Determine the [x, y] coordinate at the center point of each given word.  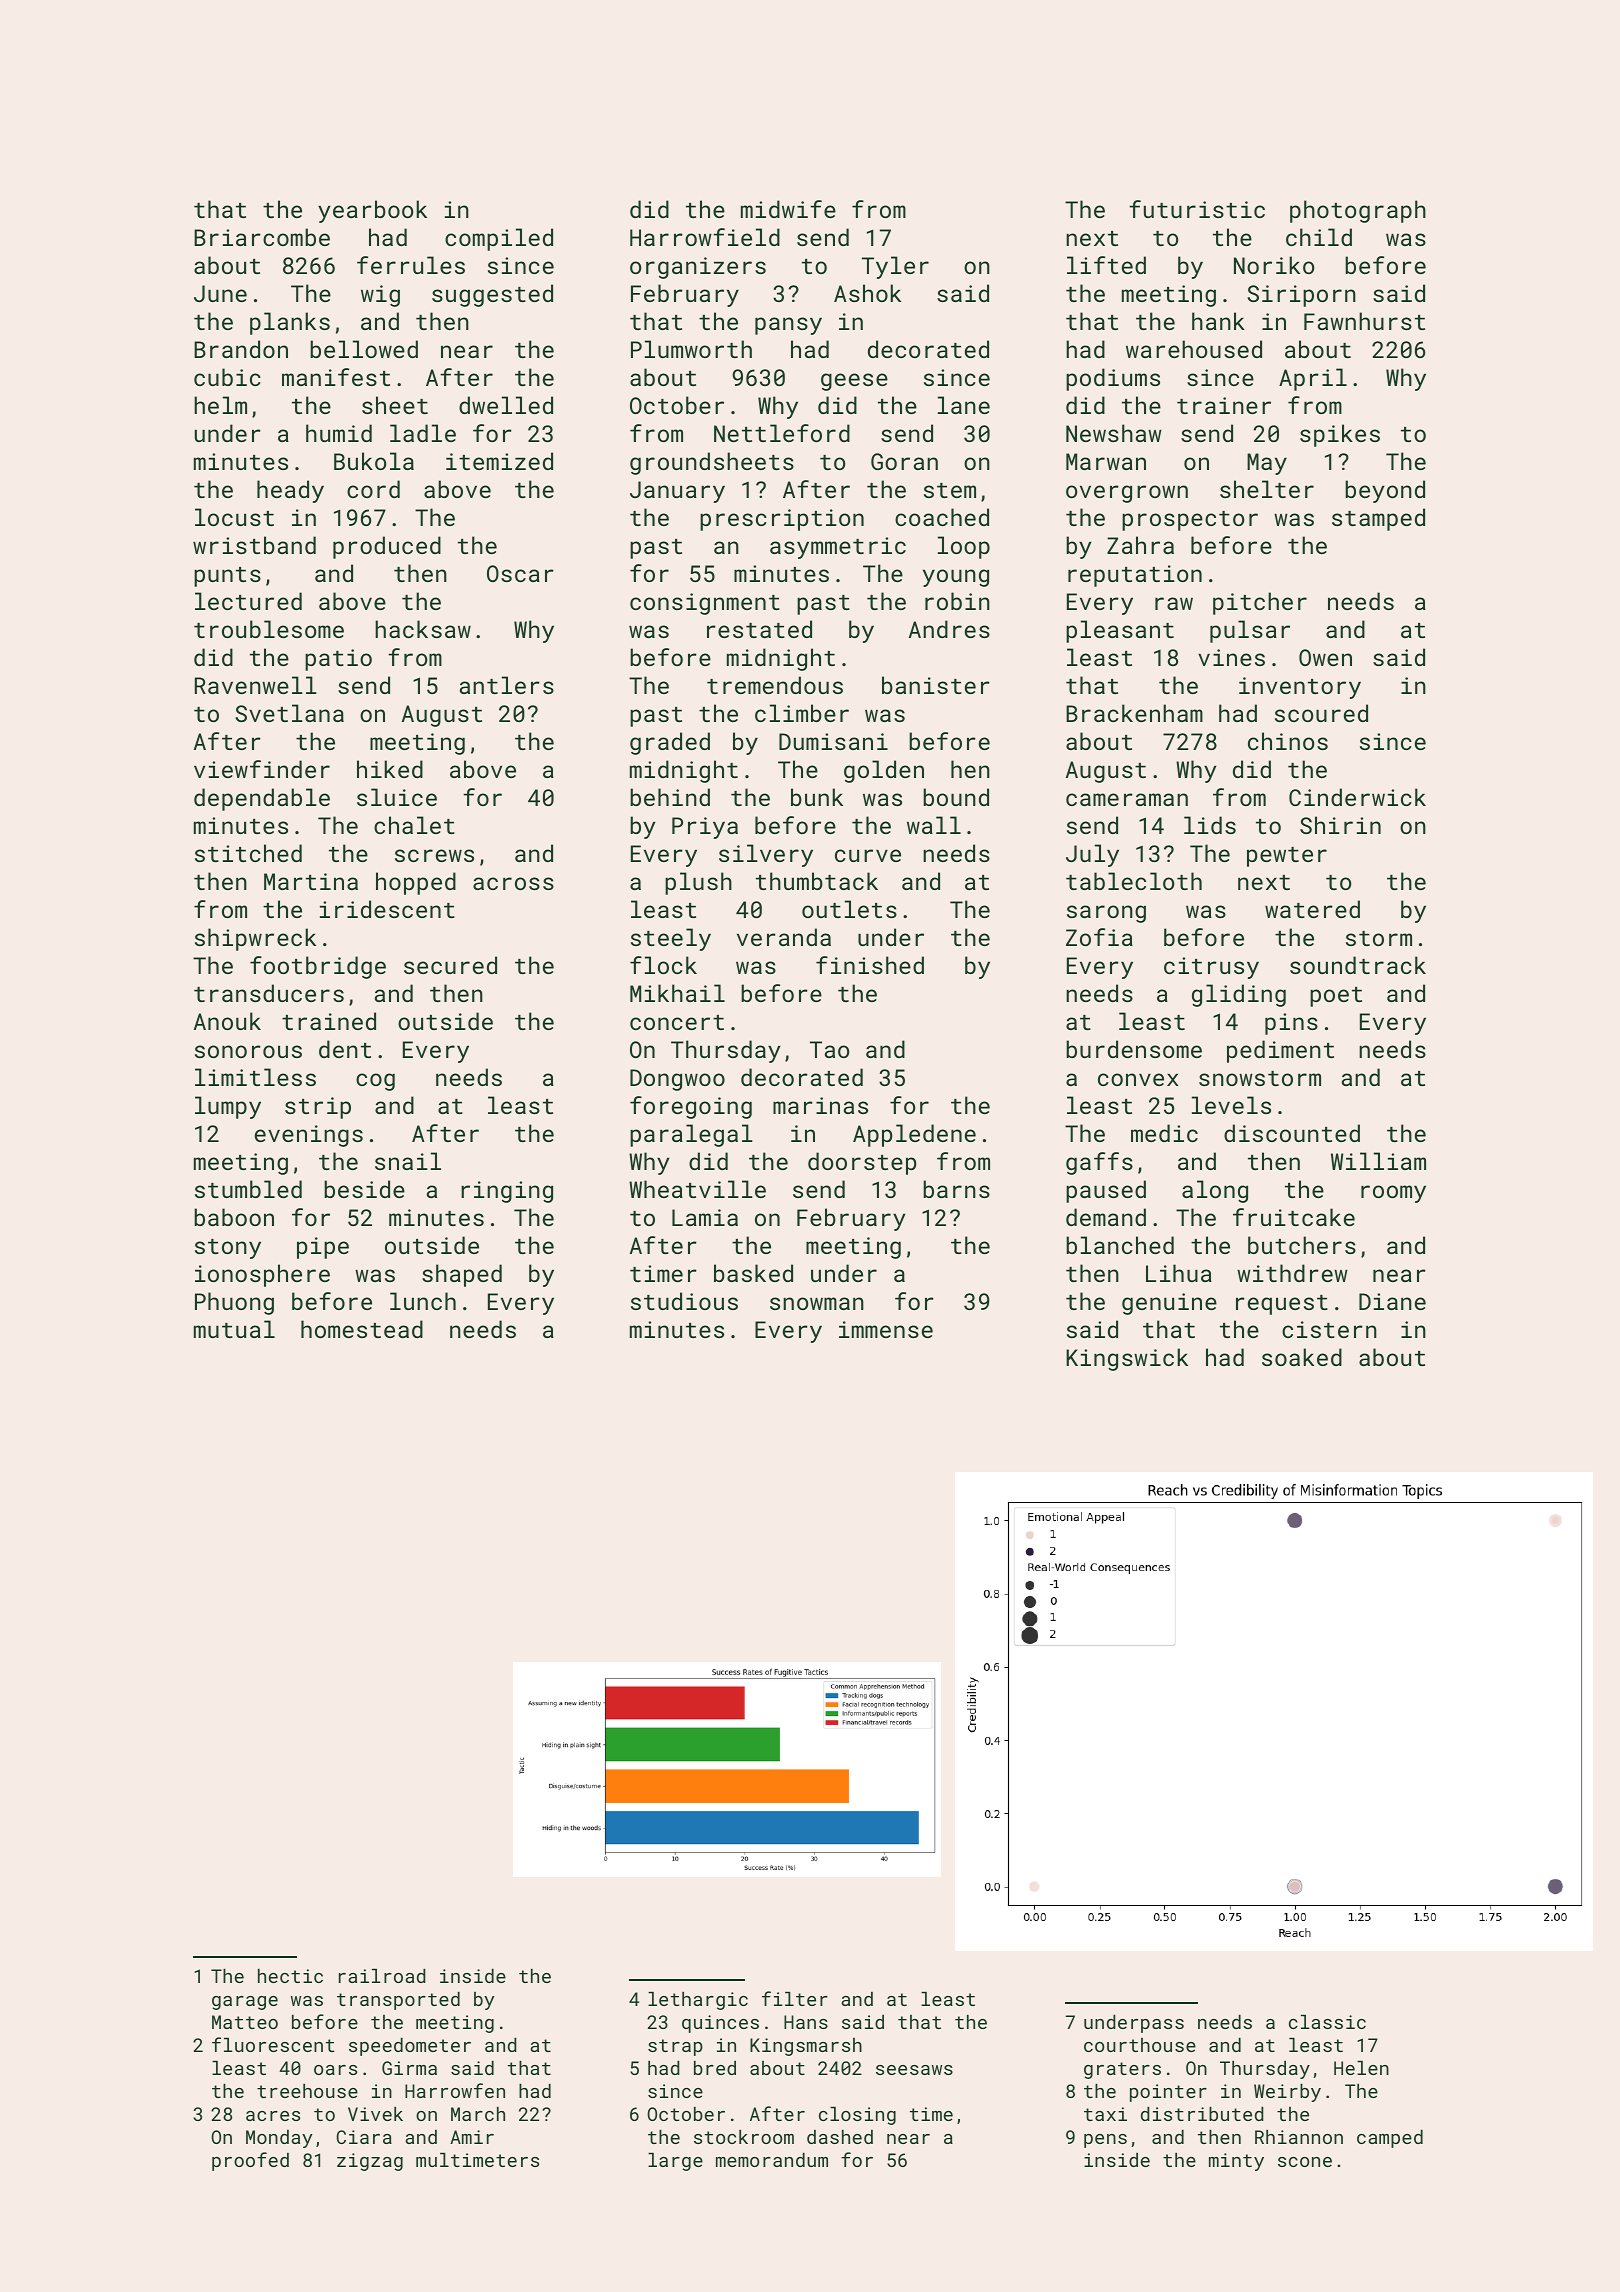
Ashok [867, 293]
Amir [472, 2137]
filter [795, 1998]
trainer [1224, 405]
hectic [290, 1976]
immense [886, 1329]
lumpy [228, 1107]
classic [1327, 2022]
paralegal [691, 1135]
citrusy [1211, 968]
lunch [423, 1301]
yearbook [372, 211]
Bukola [374, 461]
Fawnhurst [1364, 321]
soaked [1302, 1357]
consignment [705, 604]
